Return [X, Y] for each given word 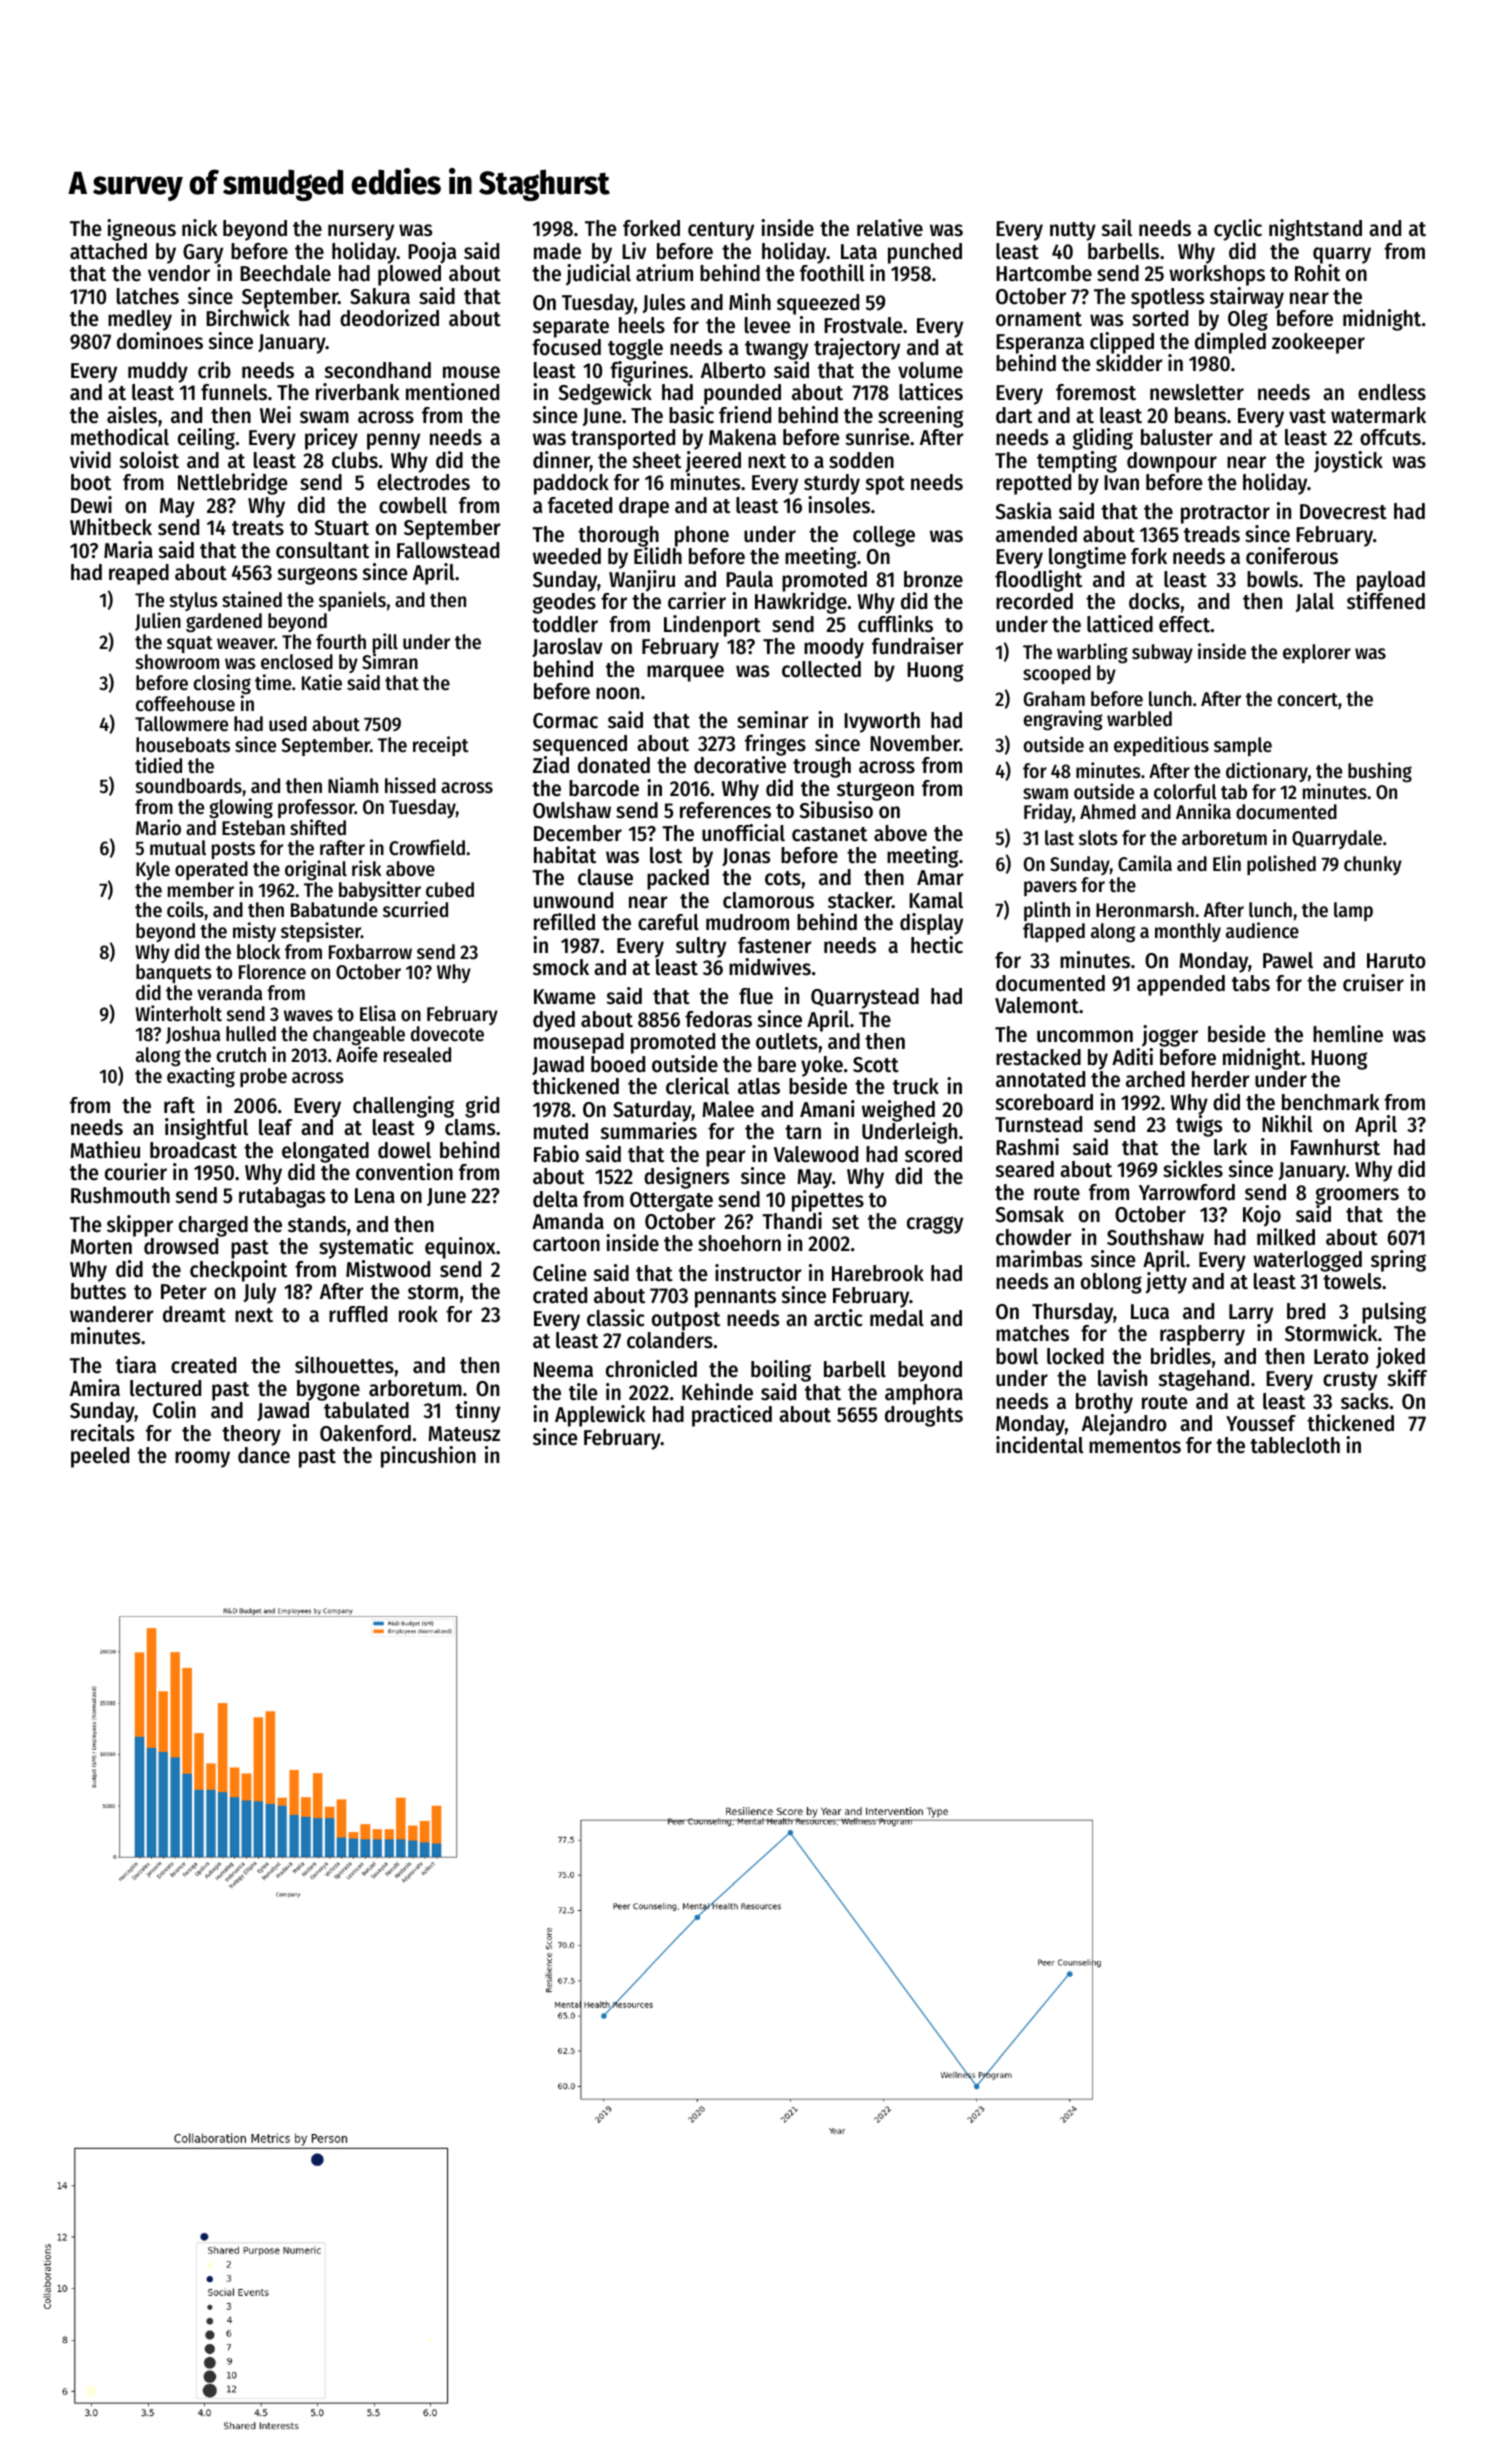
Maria [128, 550]
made [557, 251]
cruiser [1373, 983]
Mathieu [105, 1150]
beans [1200, 415]
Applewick [600, 1416]
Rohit [1317, 273]
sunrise [877, 437]
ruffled [358, 1314]
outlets [787, 1041]
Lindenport [712, 626]
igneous [141, 230]
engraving [1063, 720]
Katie [322, 682]
